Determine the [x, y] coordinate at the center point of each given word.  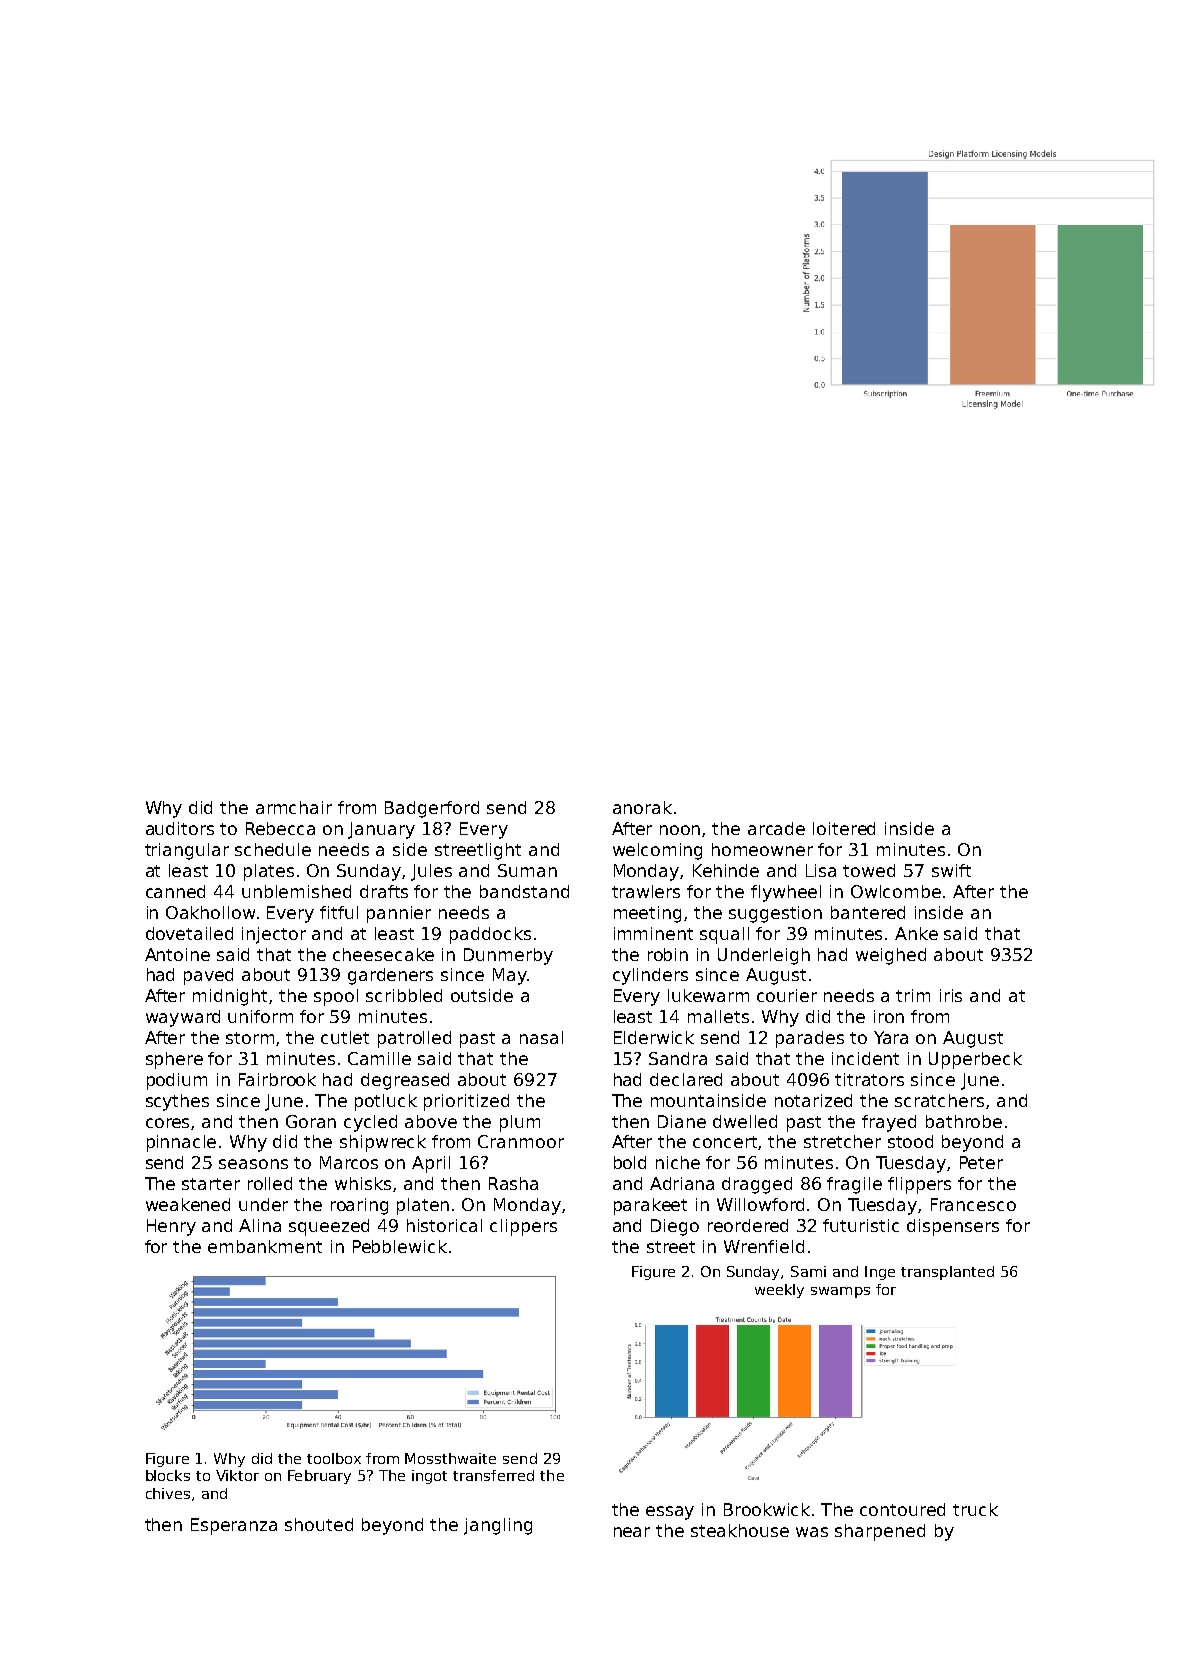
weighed [891, 956]
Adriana [682, 1183]
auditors [180, 828]
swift [951, 870]
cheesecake [383, 954]
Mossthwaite [450, 1458]
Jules [431, 872]
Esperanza [234, 1526]
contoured [902, 1509]
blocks [168, 1475]
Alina [260, 1225]
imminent [653, 933]
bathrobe [964, 1121]
